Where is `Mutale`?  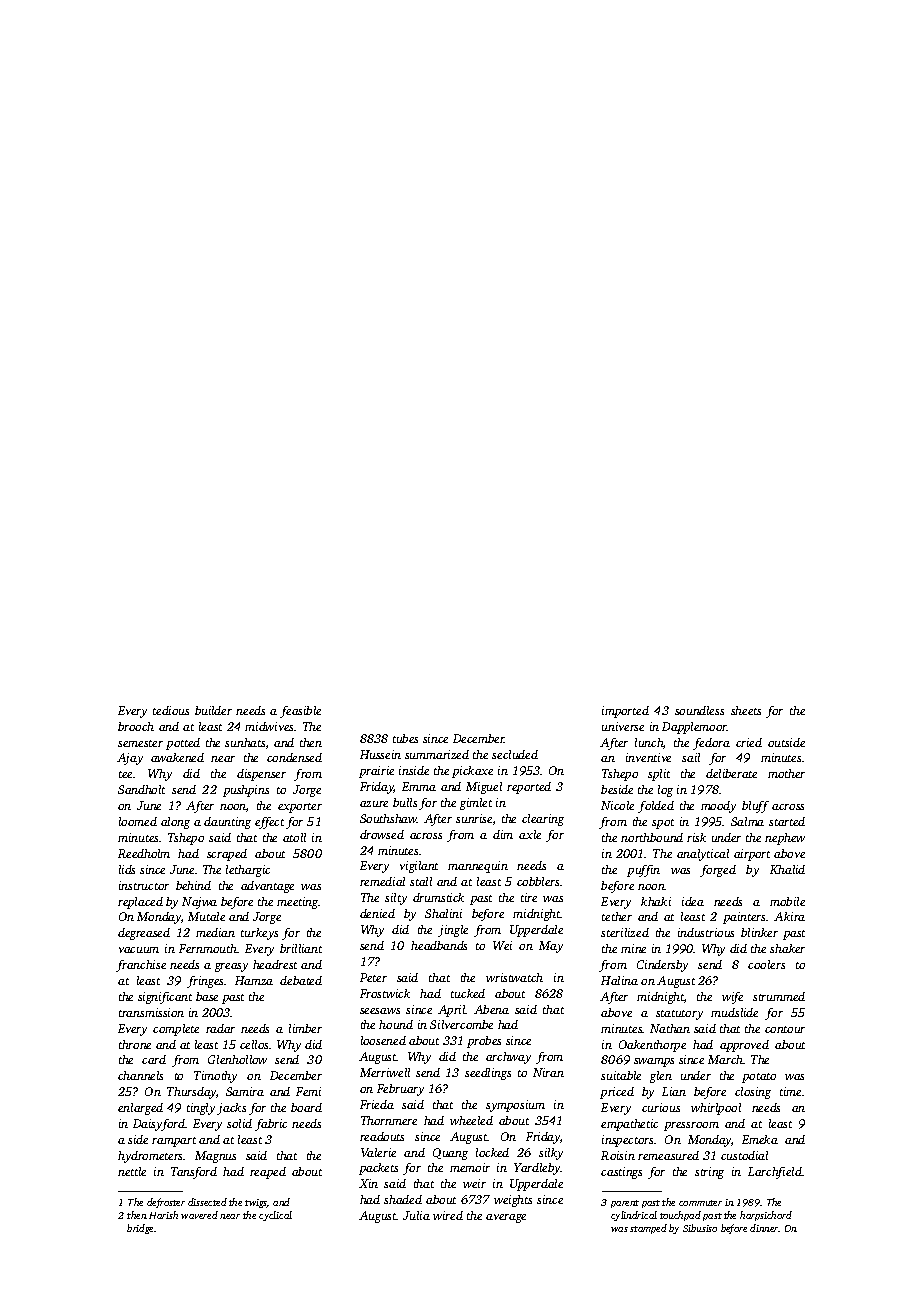
Mutale is located at coordinates (206, 916).
